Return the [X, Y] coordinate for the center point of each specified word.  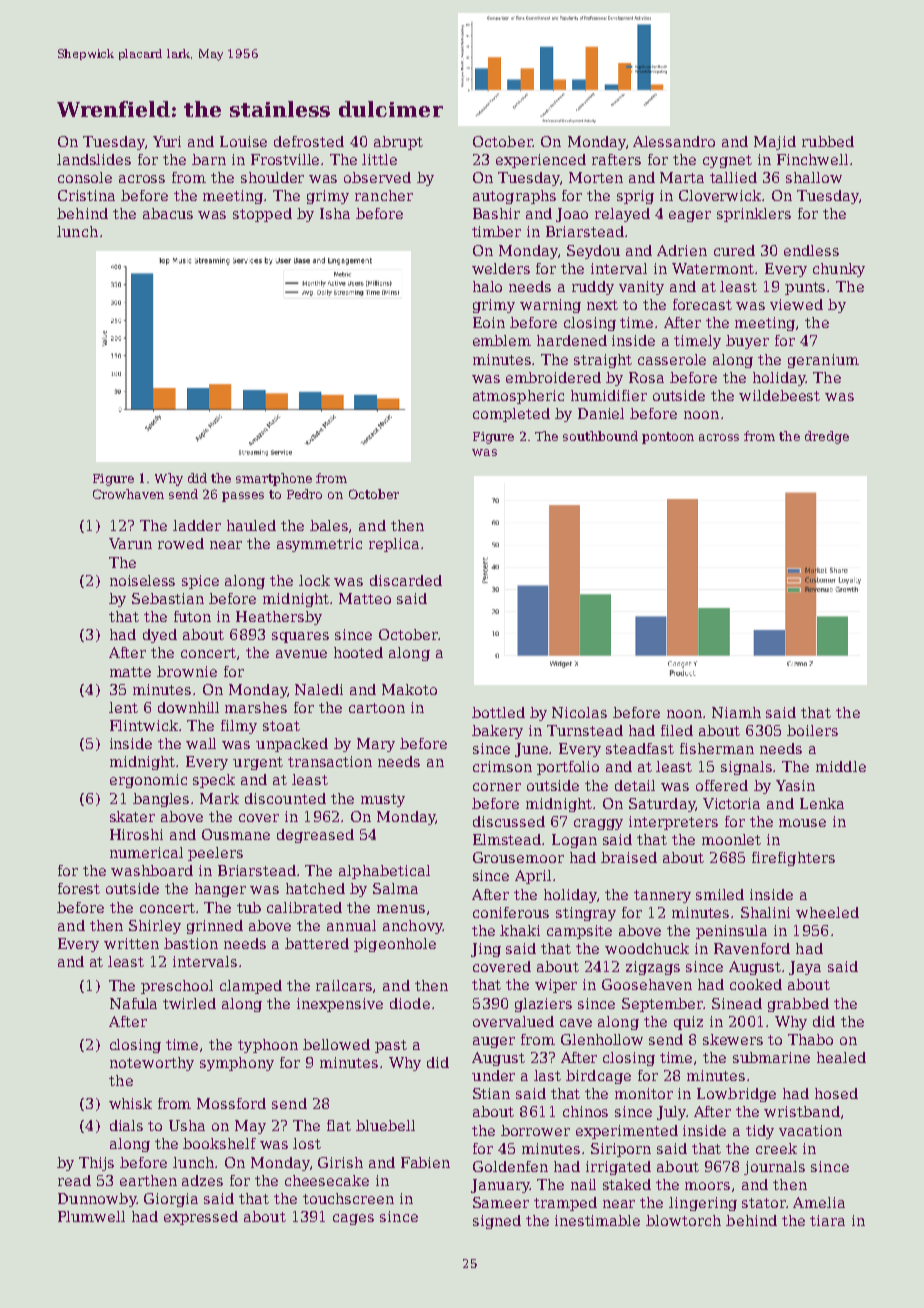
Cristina [86, 195]
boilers [812, 730]
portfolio [568, 768]
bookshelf [219, 1143]
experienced [541, 161]
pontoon [668, 438]
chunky [839, 270]
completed [511, 415]
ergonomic [148, 781]
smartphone [274, 479]
